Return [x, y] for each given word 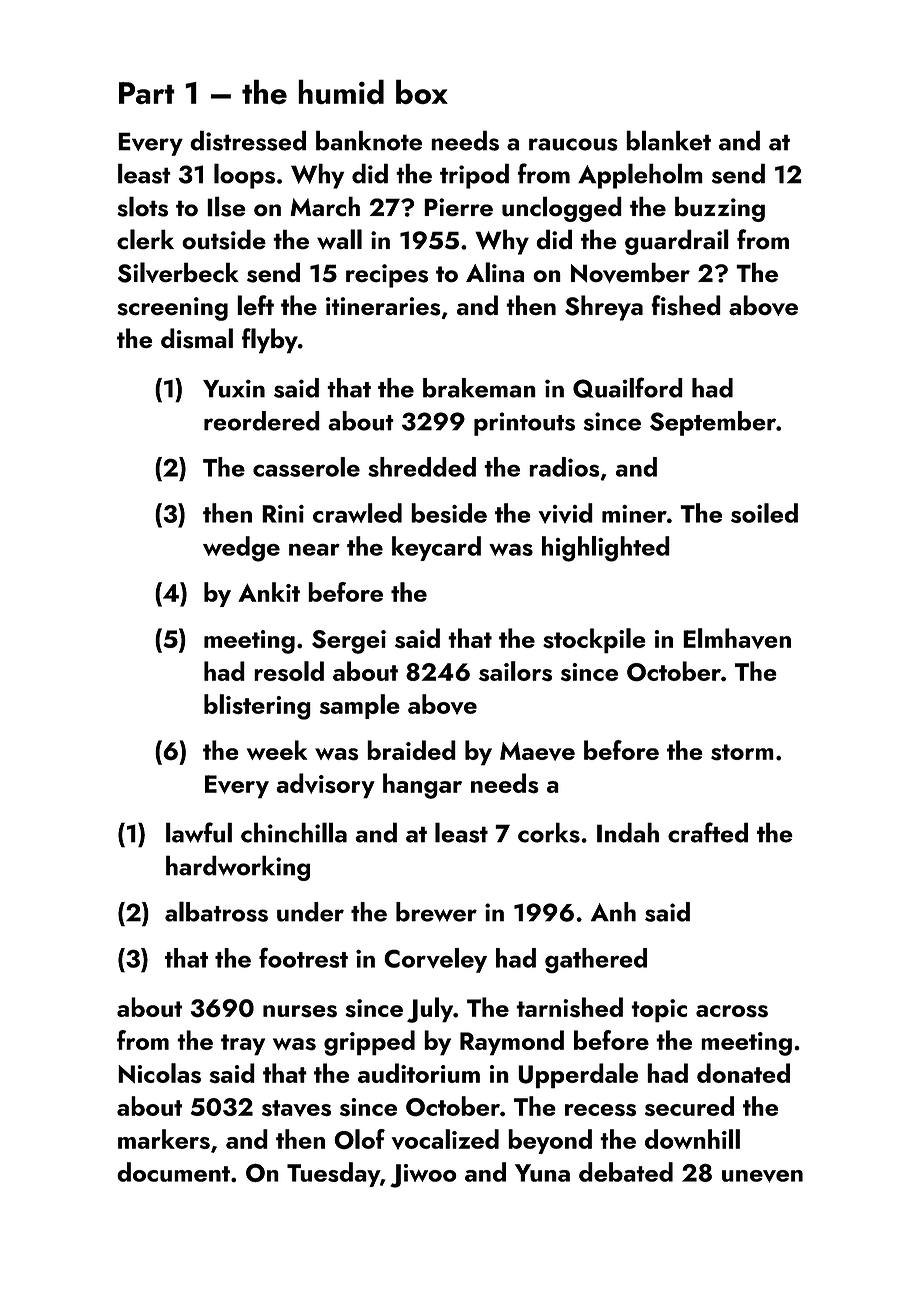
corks [549, 832]
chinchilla [294, 832]
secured [689, 1106]
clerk [145, 239]
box [422, 92]
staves [296, 1108]
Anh [613, 912]
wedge [241, 549]
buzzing [720, 209]
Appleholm [640, 176]
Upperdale [578, 1076]
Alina [495, 272]
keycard [436, 548]
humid [341, 92]
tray [243, 1045]
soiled [764, 513]
